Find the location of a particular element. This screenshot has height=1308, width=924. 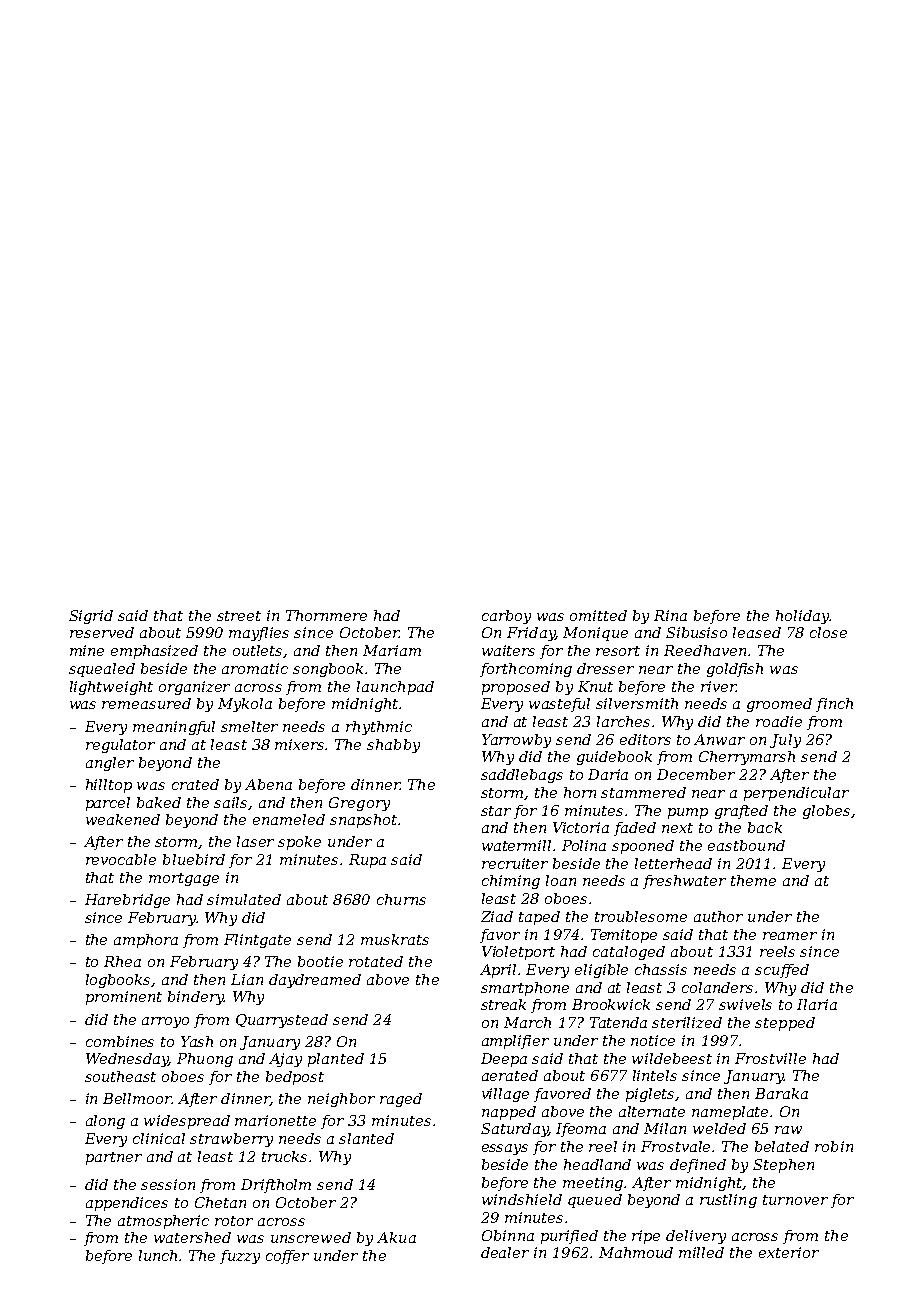

watermill is located at coordinates (516, 845).
